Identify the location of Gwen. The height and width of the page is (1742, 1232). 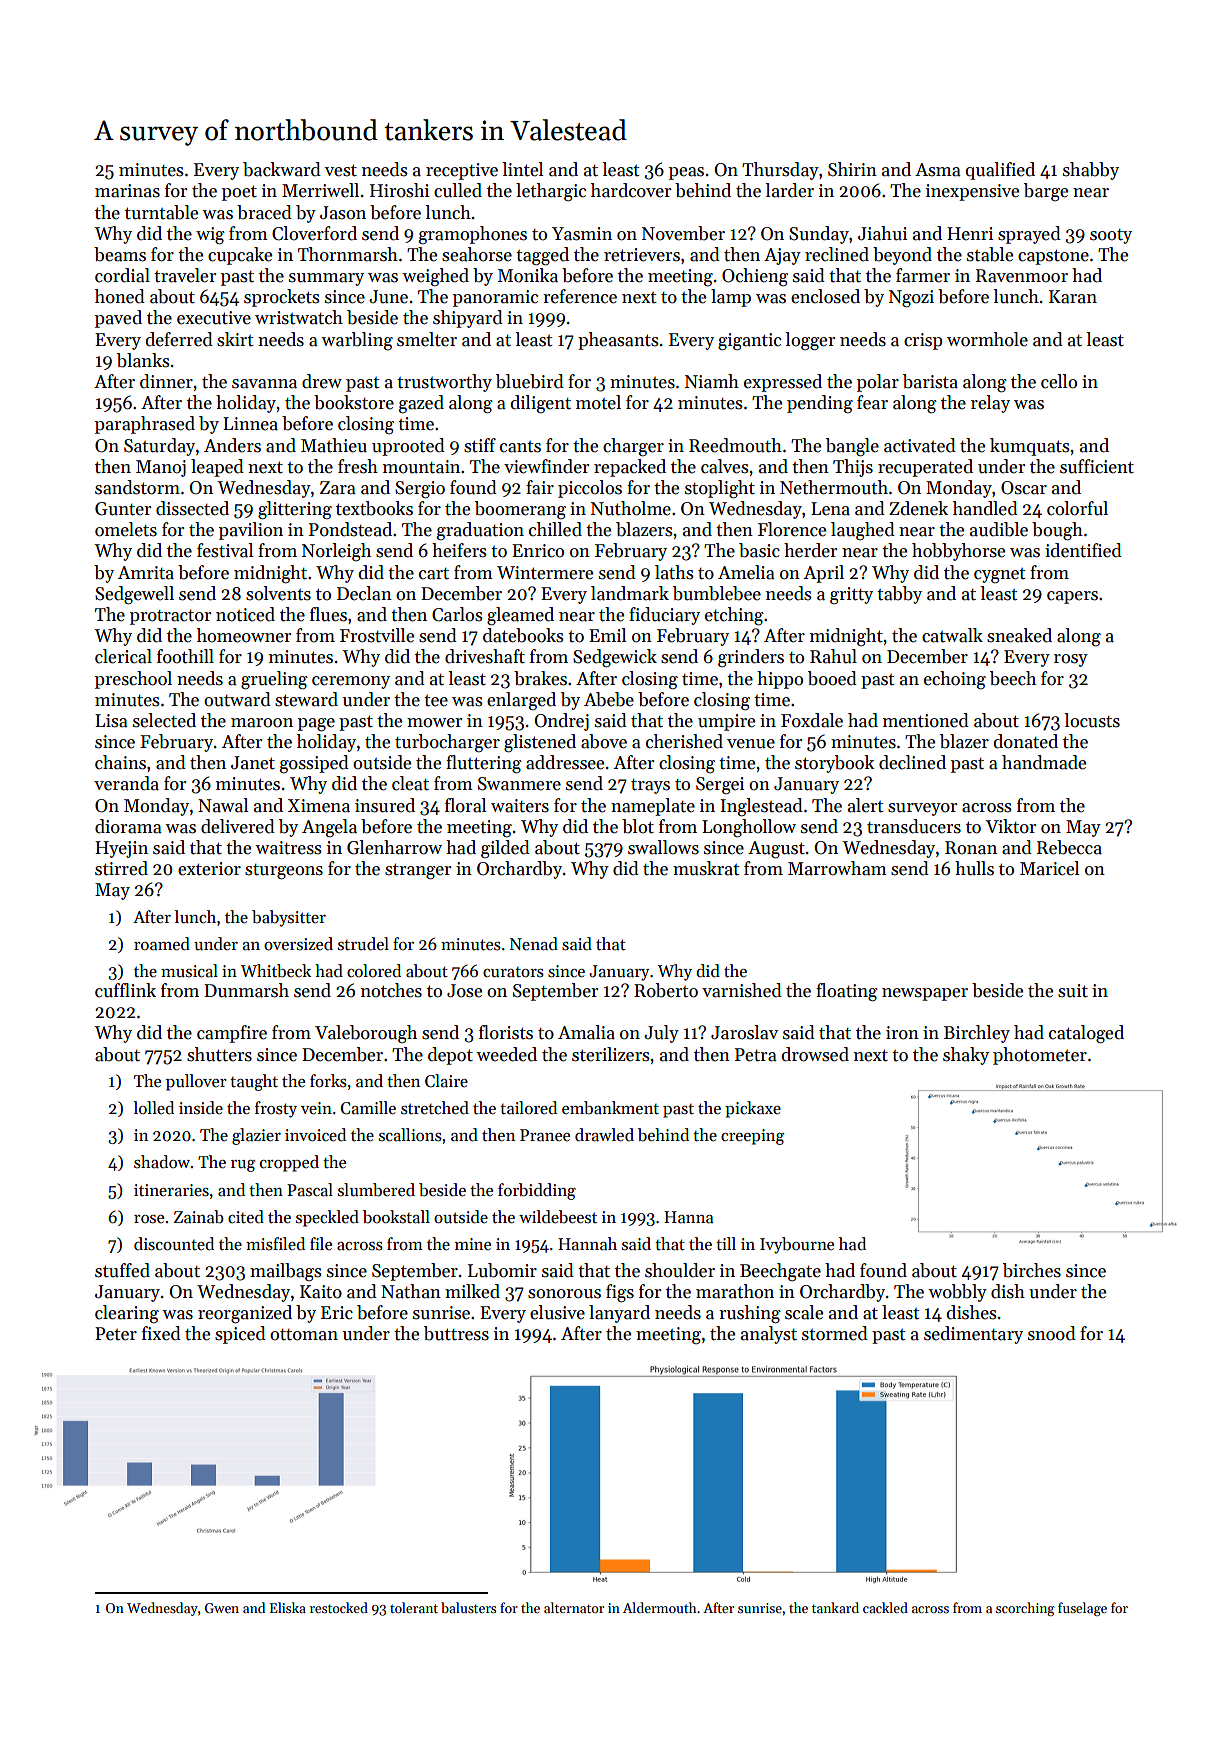
(222, 1608).
